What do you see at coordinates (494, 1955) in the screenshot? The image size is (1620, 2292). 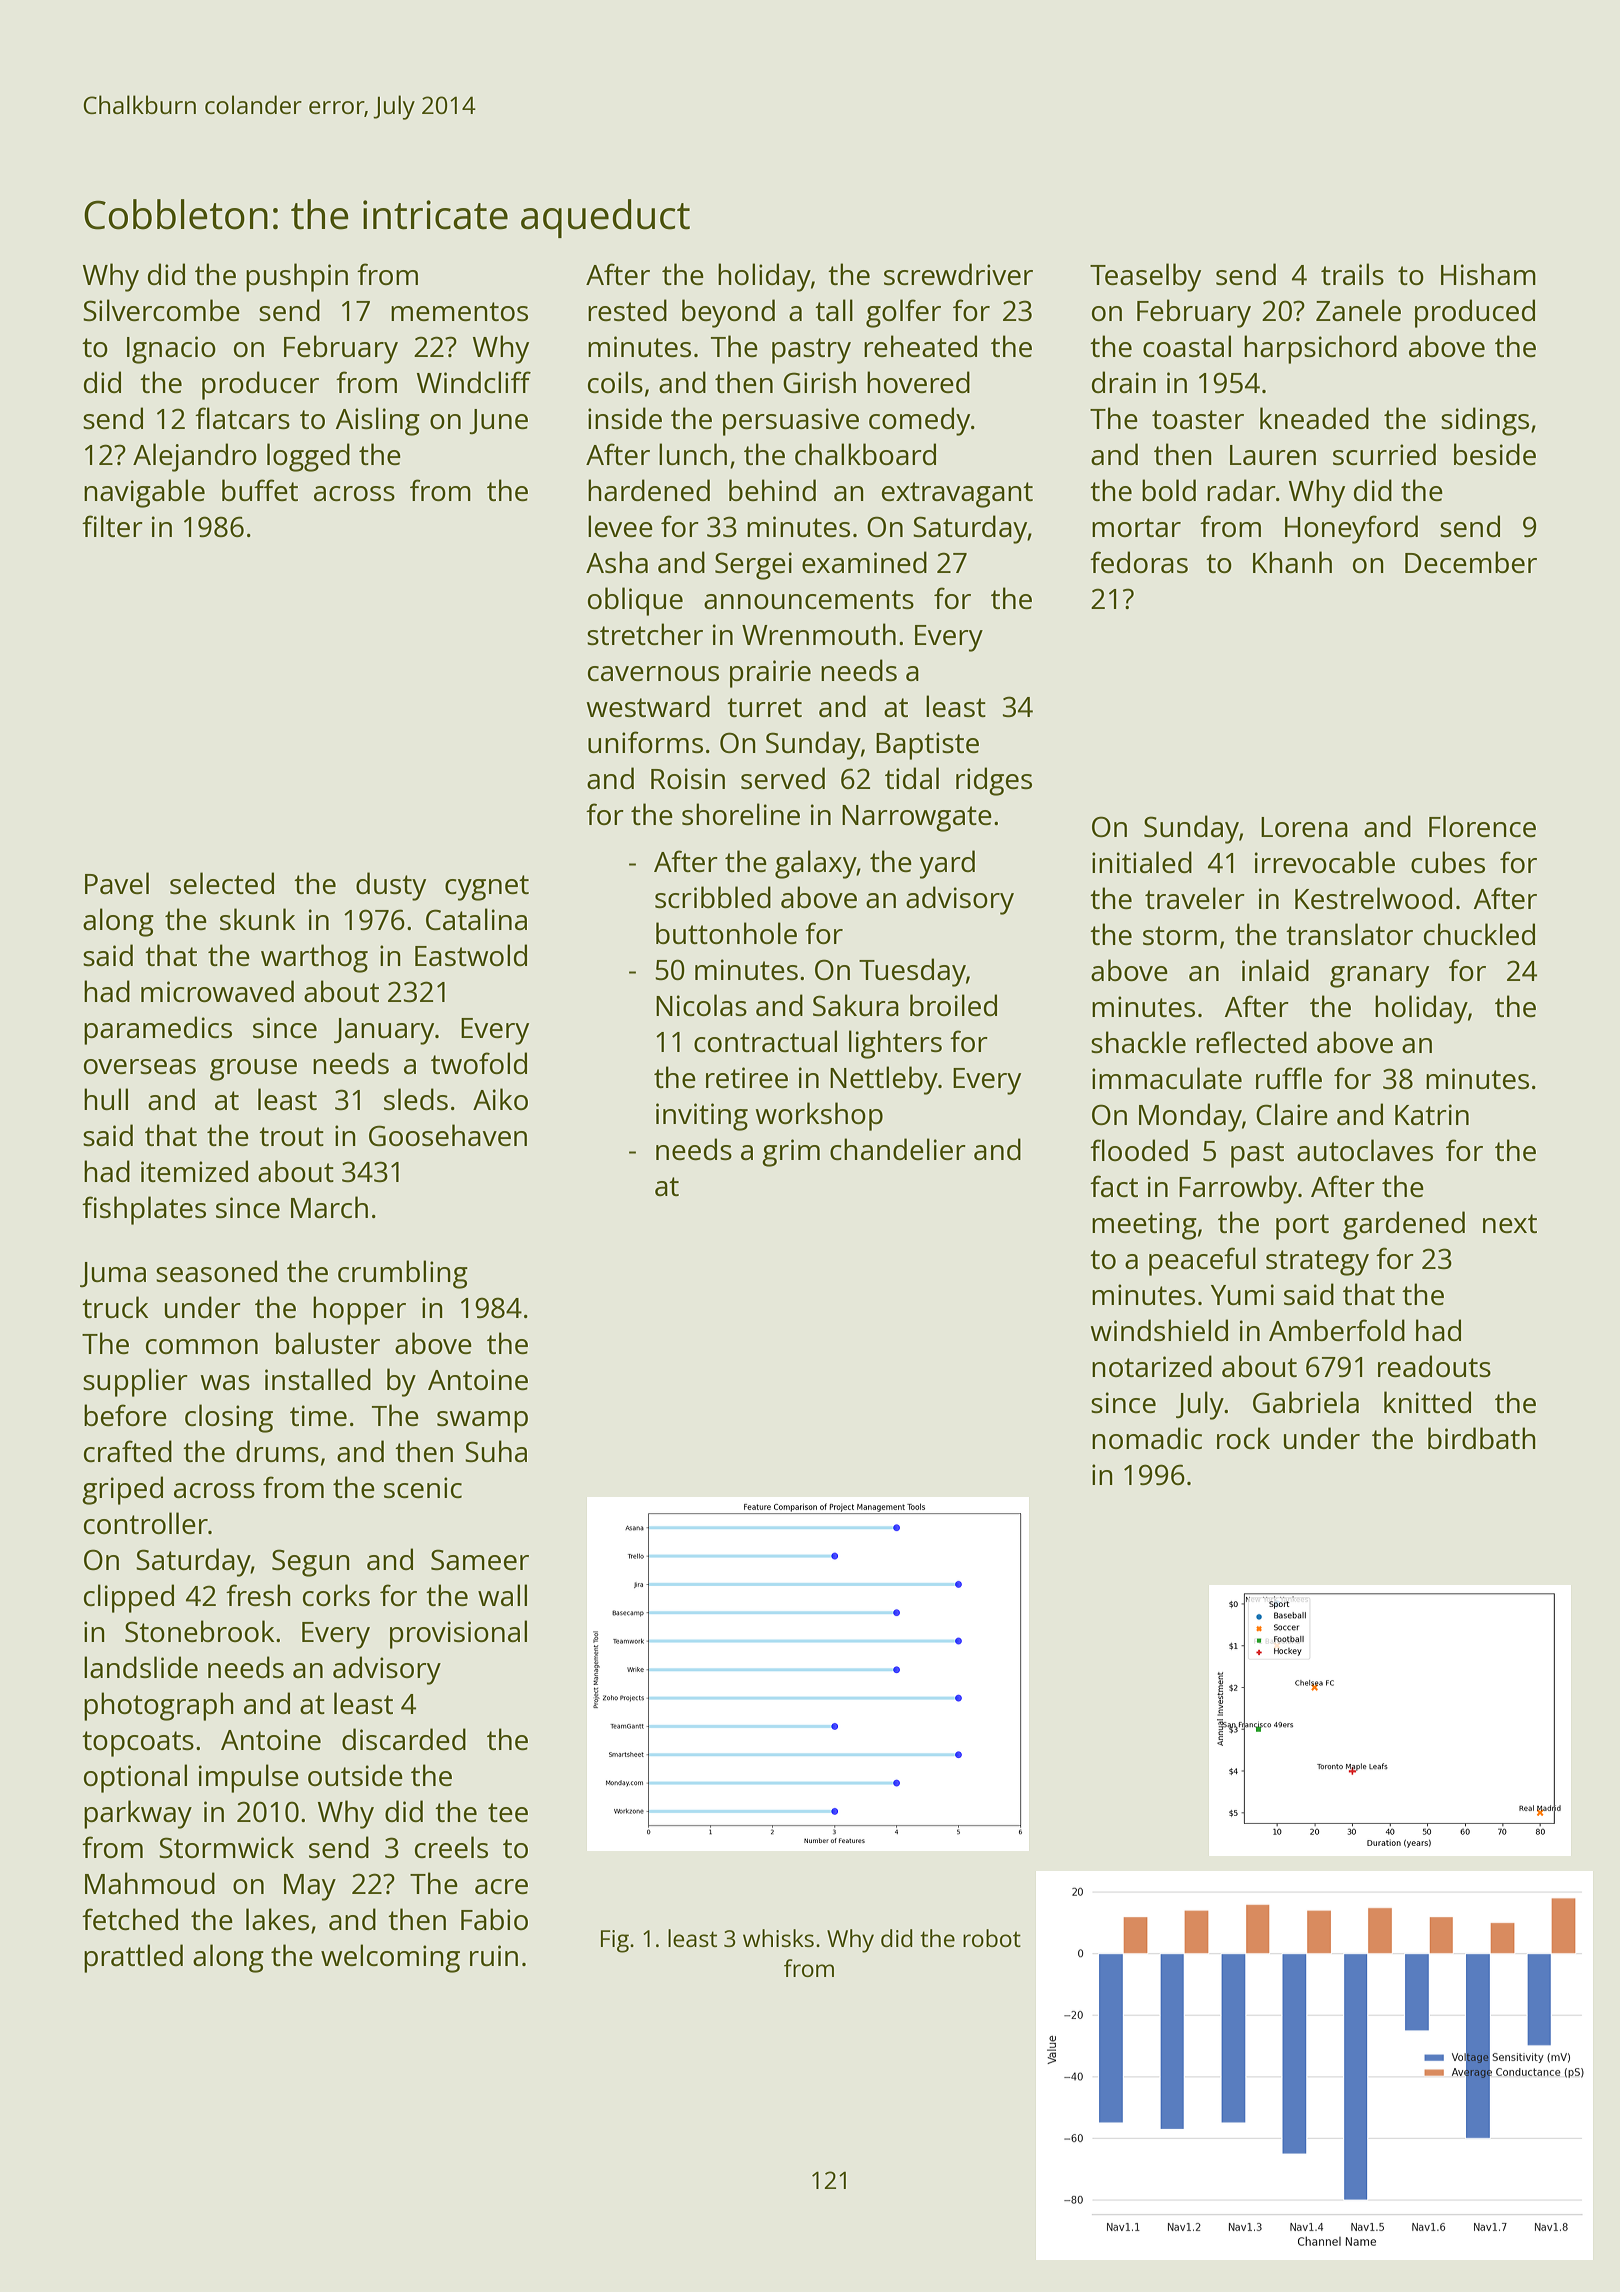 I see `ruin` at bounding box center [494, 1955].
